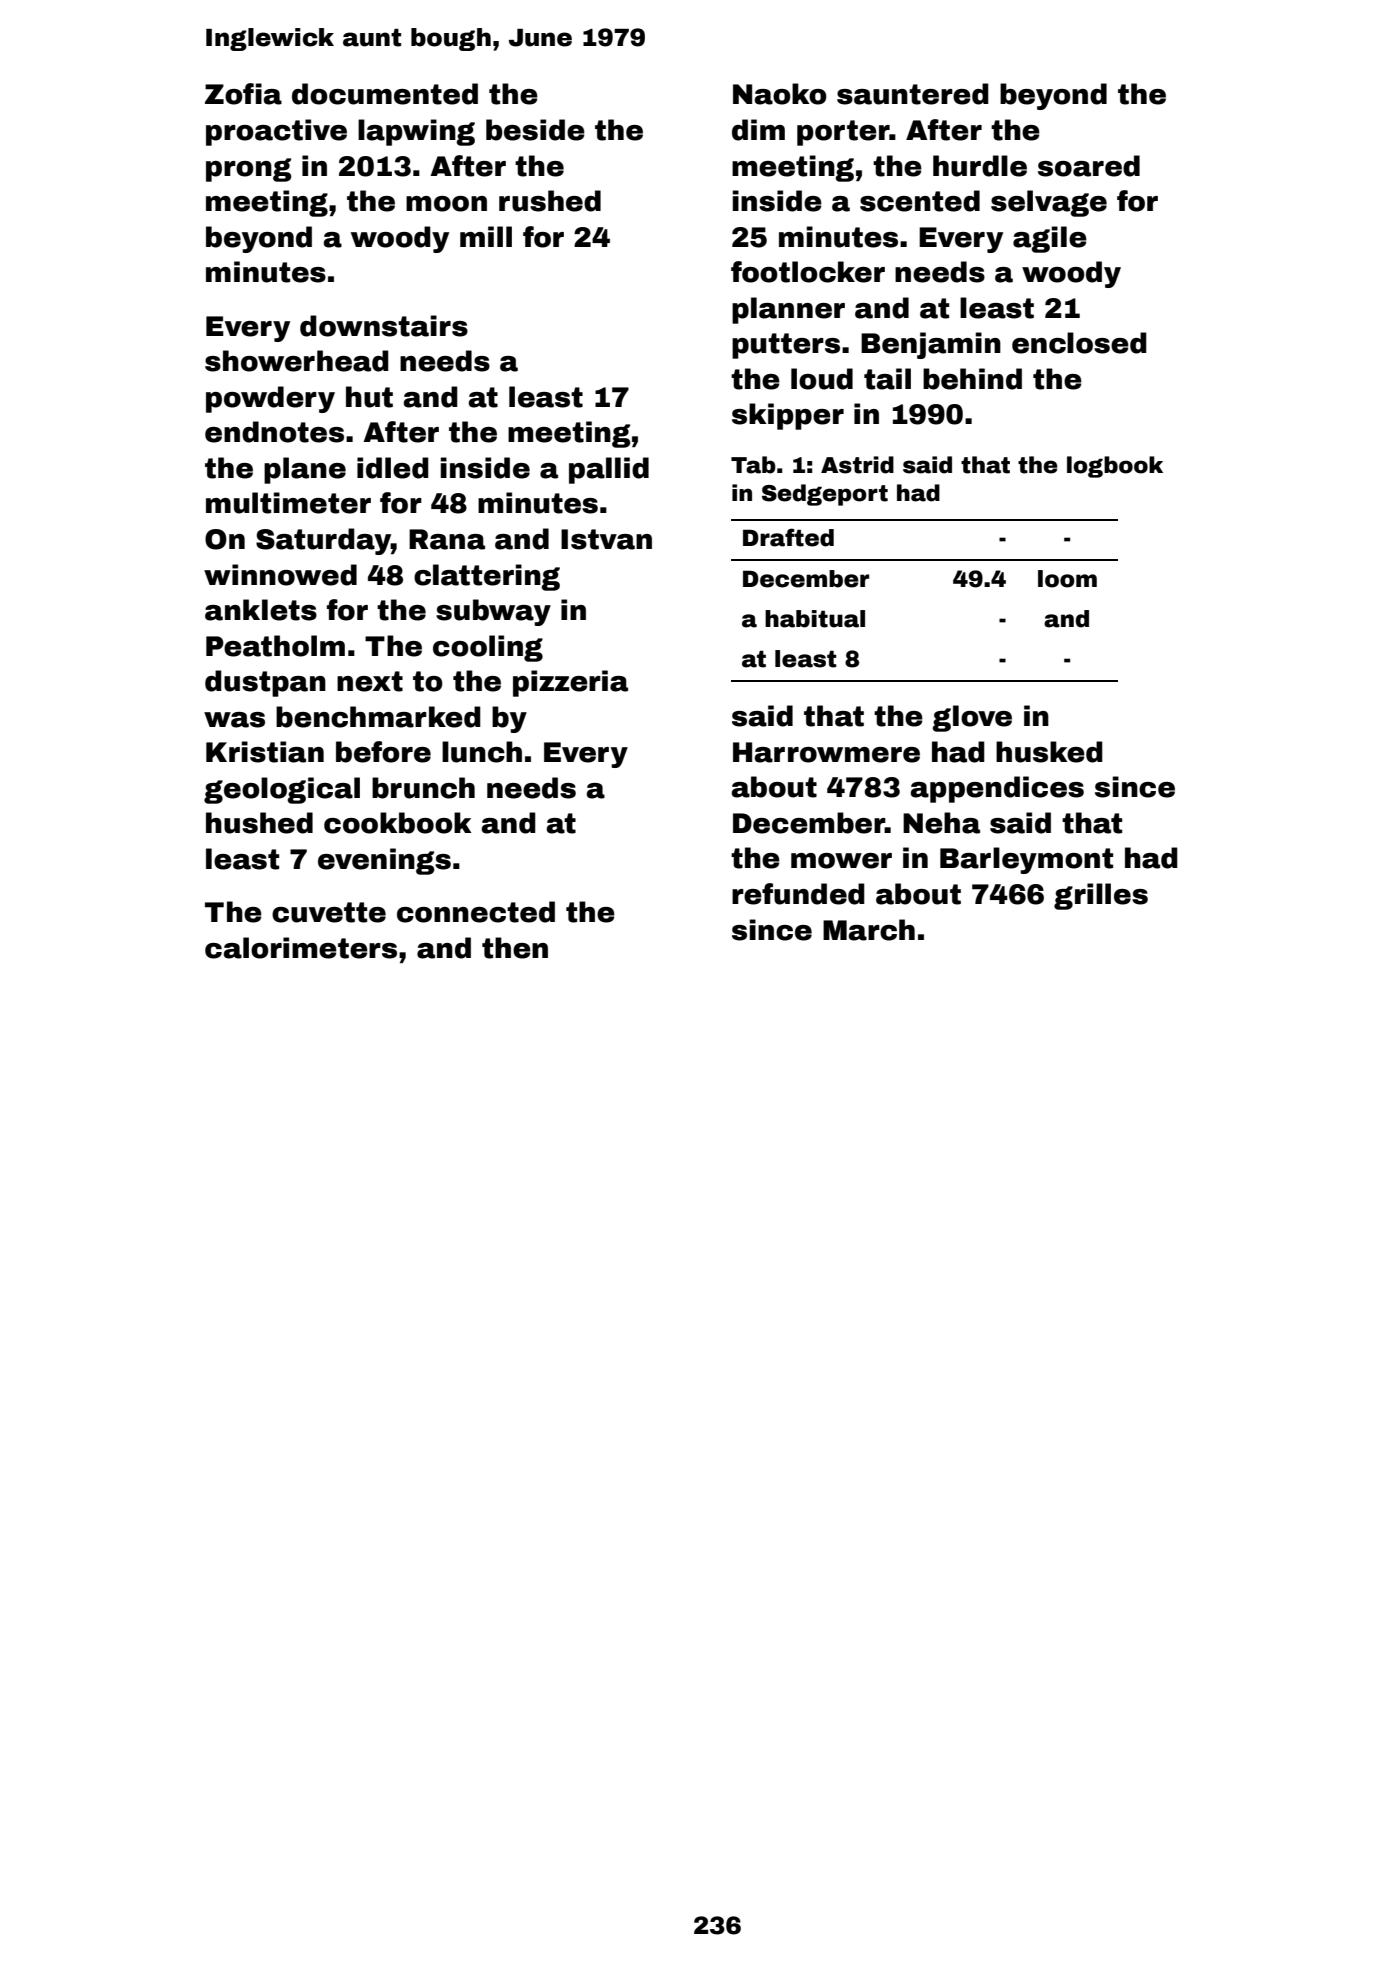 The image size is (1386, 1969). I want to click on pizzeria, so click(570, 683).
